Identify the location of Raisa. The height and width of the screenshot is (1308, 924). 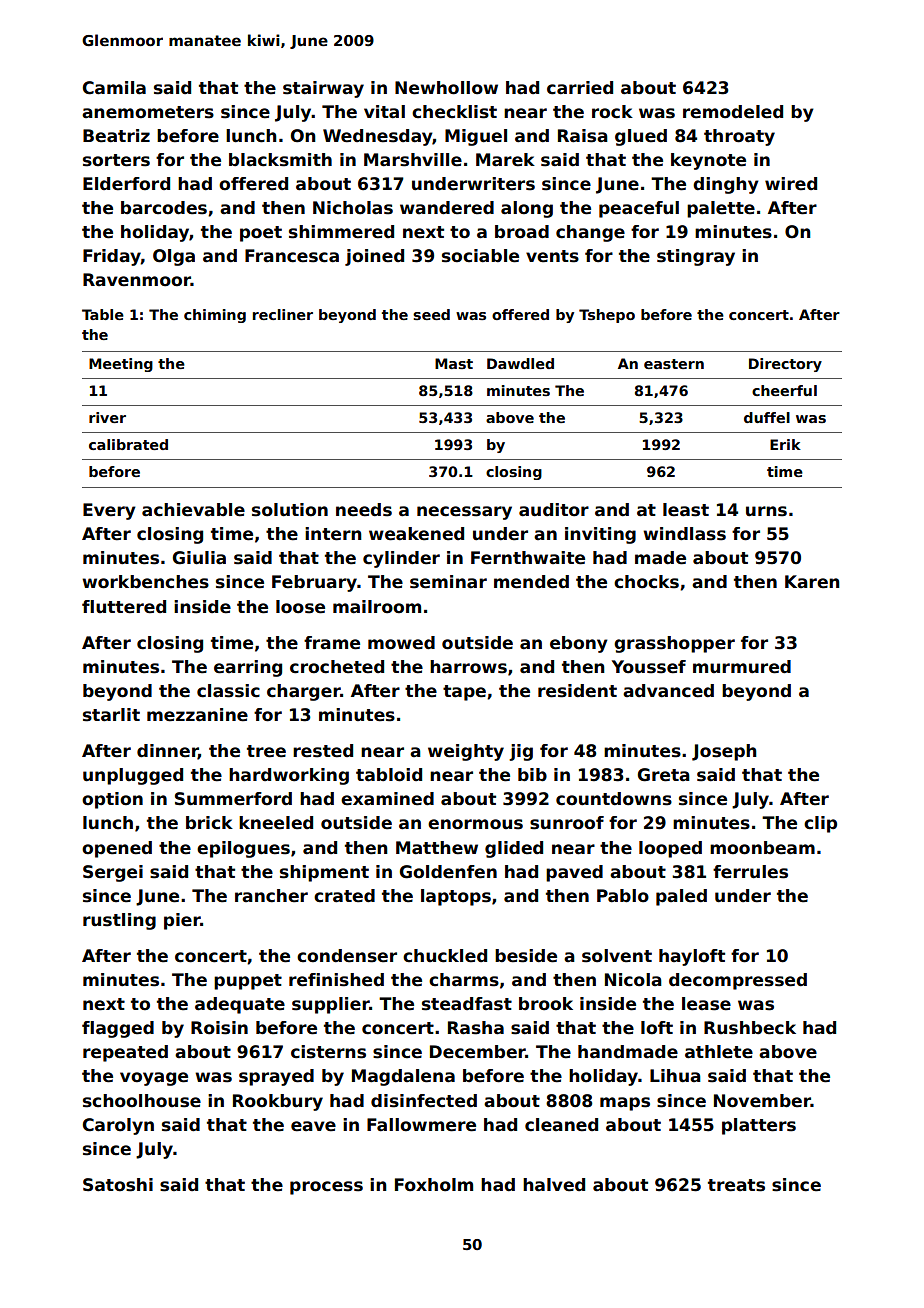
(583, 136).
